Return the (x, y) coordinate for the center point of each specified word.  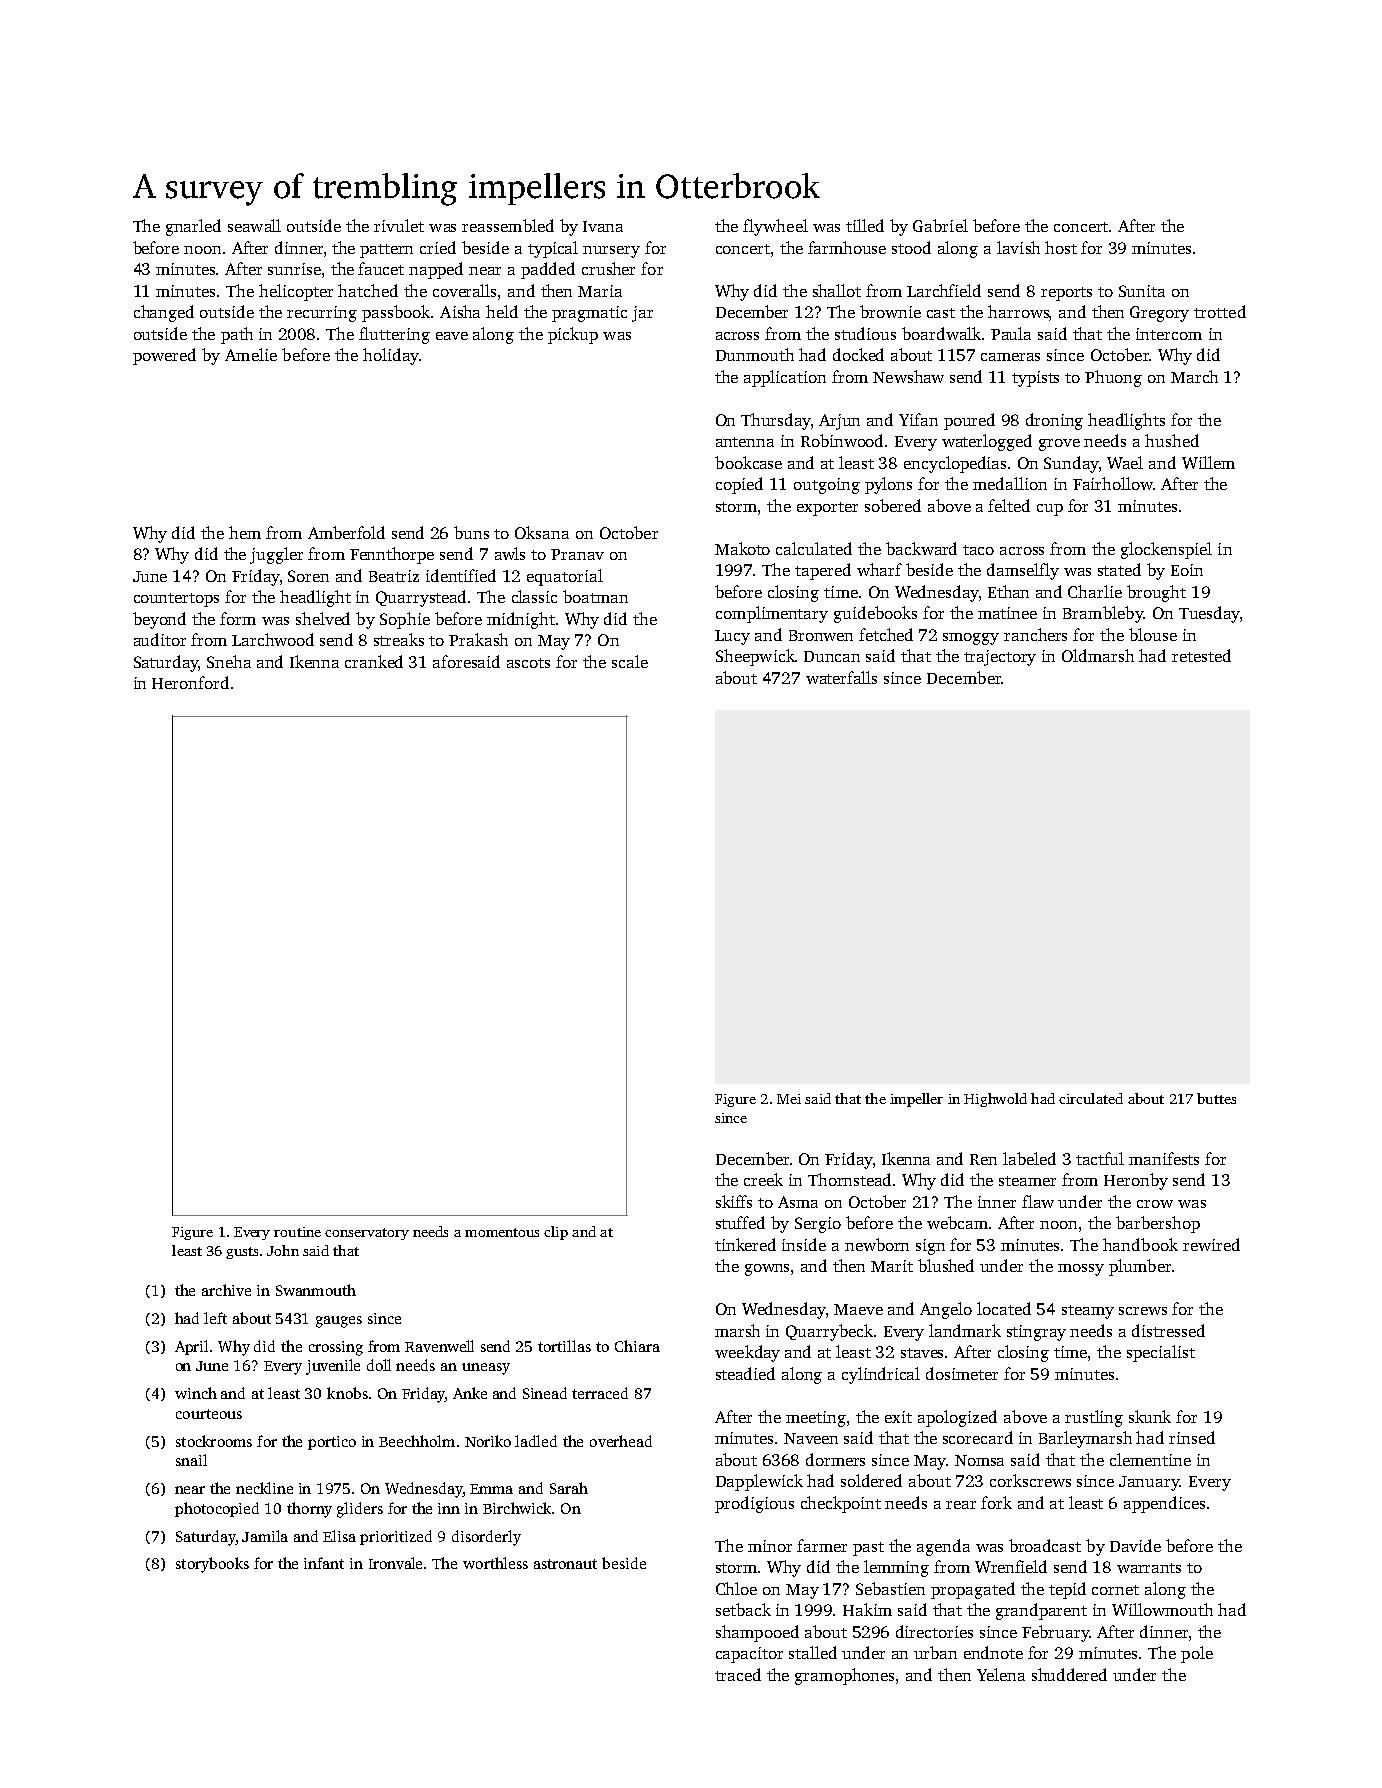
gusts (242, 1253)
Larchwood (273, 639)
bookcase (748, 462)
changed (164, 313)
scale (630, 661)
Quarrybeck (829, 1332)
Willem (1208, 462)
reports (1066, 294)
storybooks (212, 1565)
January (1149, 1483)
